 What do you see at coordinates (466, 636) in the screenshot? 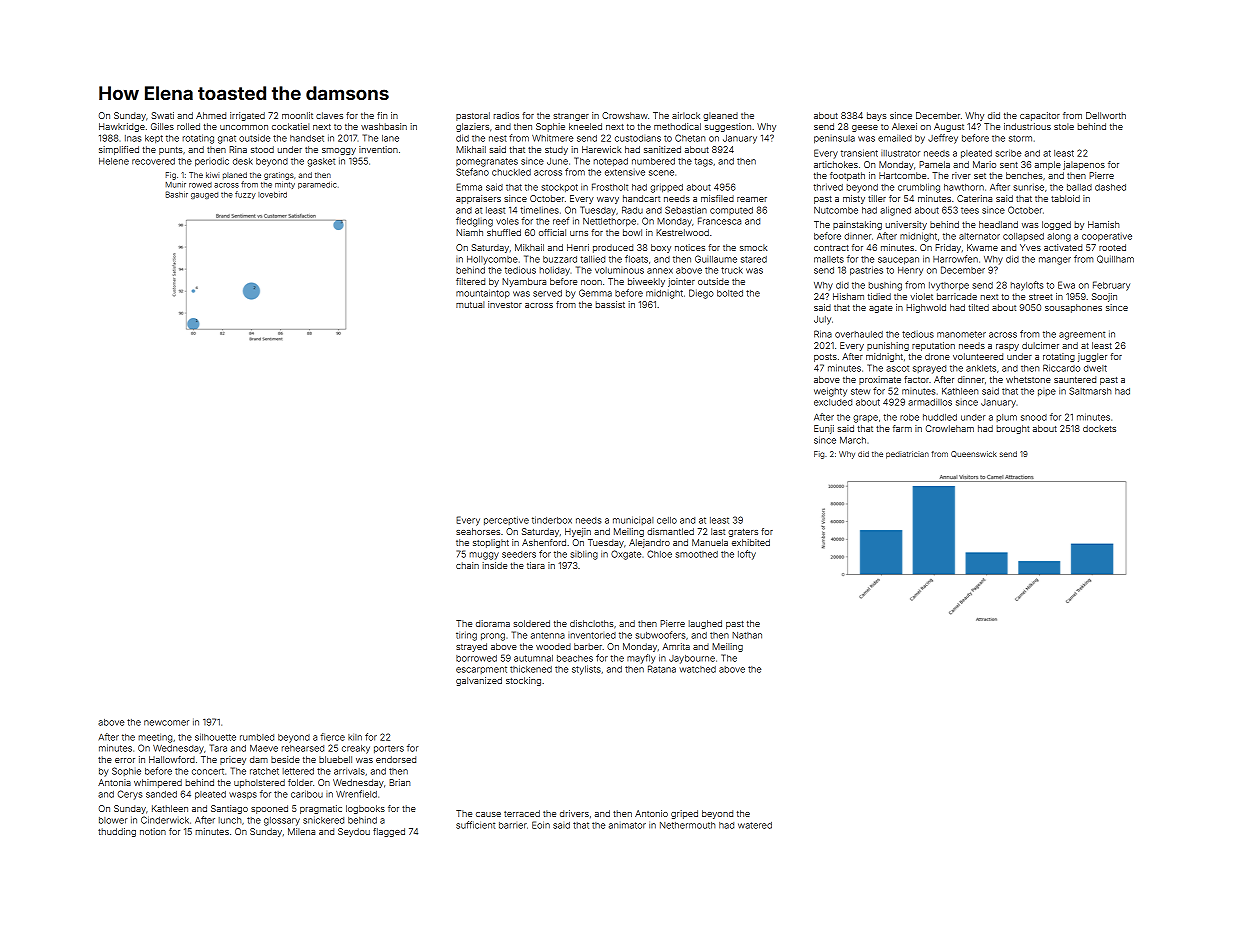
I see `tiring` at bounding box center [466, 636].
